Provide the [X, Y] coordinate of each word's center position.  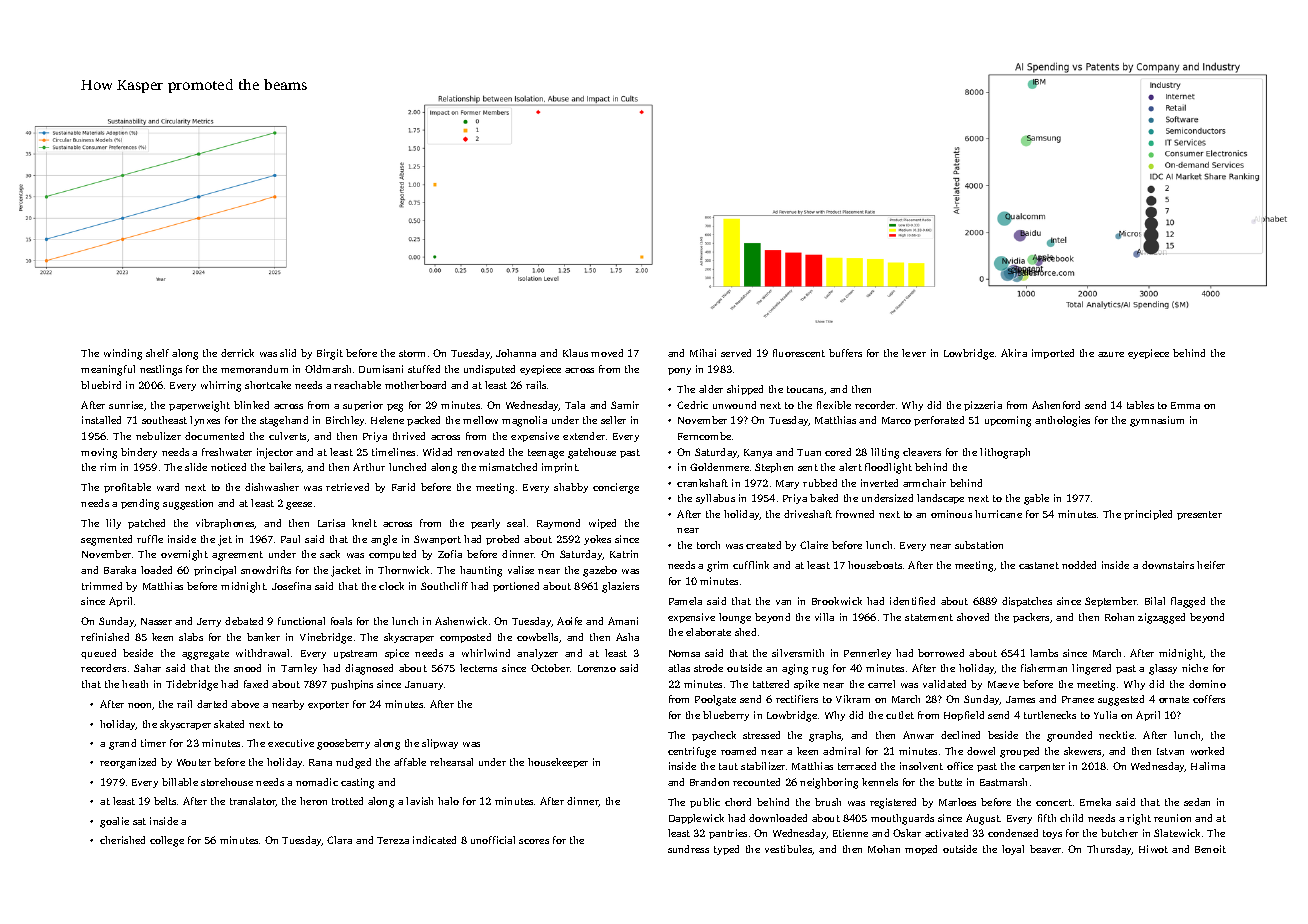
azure [1111, 354]
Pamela [685, 601]
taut [728, 766]
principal [215, 571]
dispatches [1027, 602]
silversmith [798, 653]
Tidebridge [192, 685]
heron [313, 801]
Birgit [330, 354]
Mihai [703, 353]
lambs [1044, 653]
